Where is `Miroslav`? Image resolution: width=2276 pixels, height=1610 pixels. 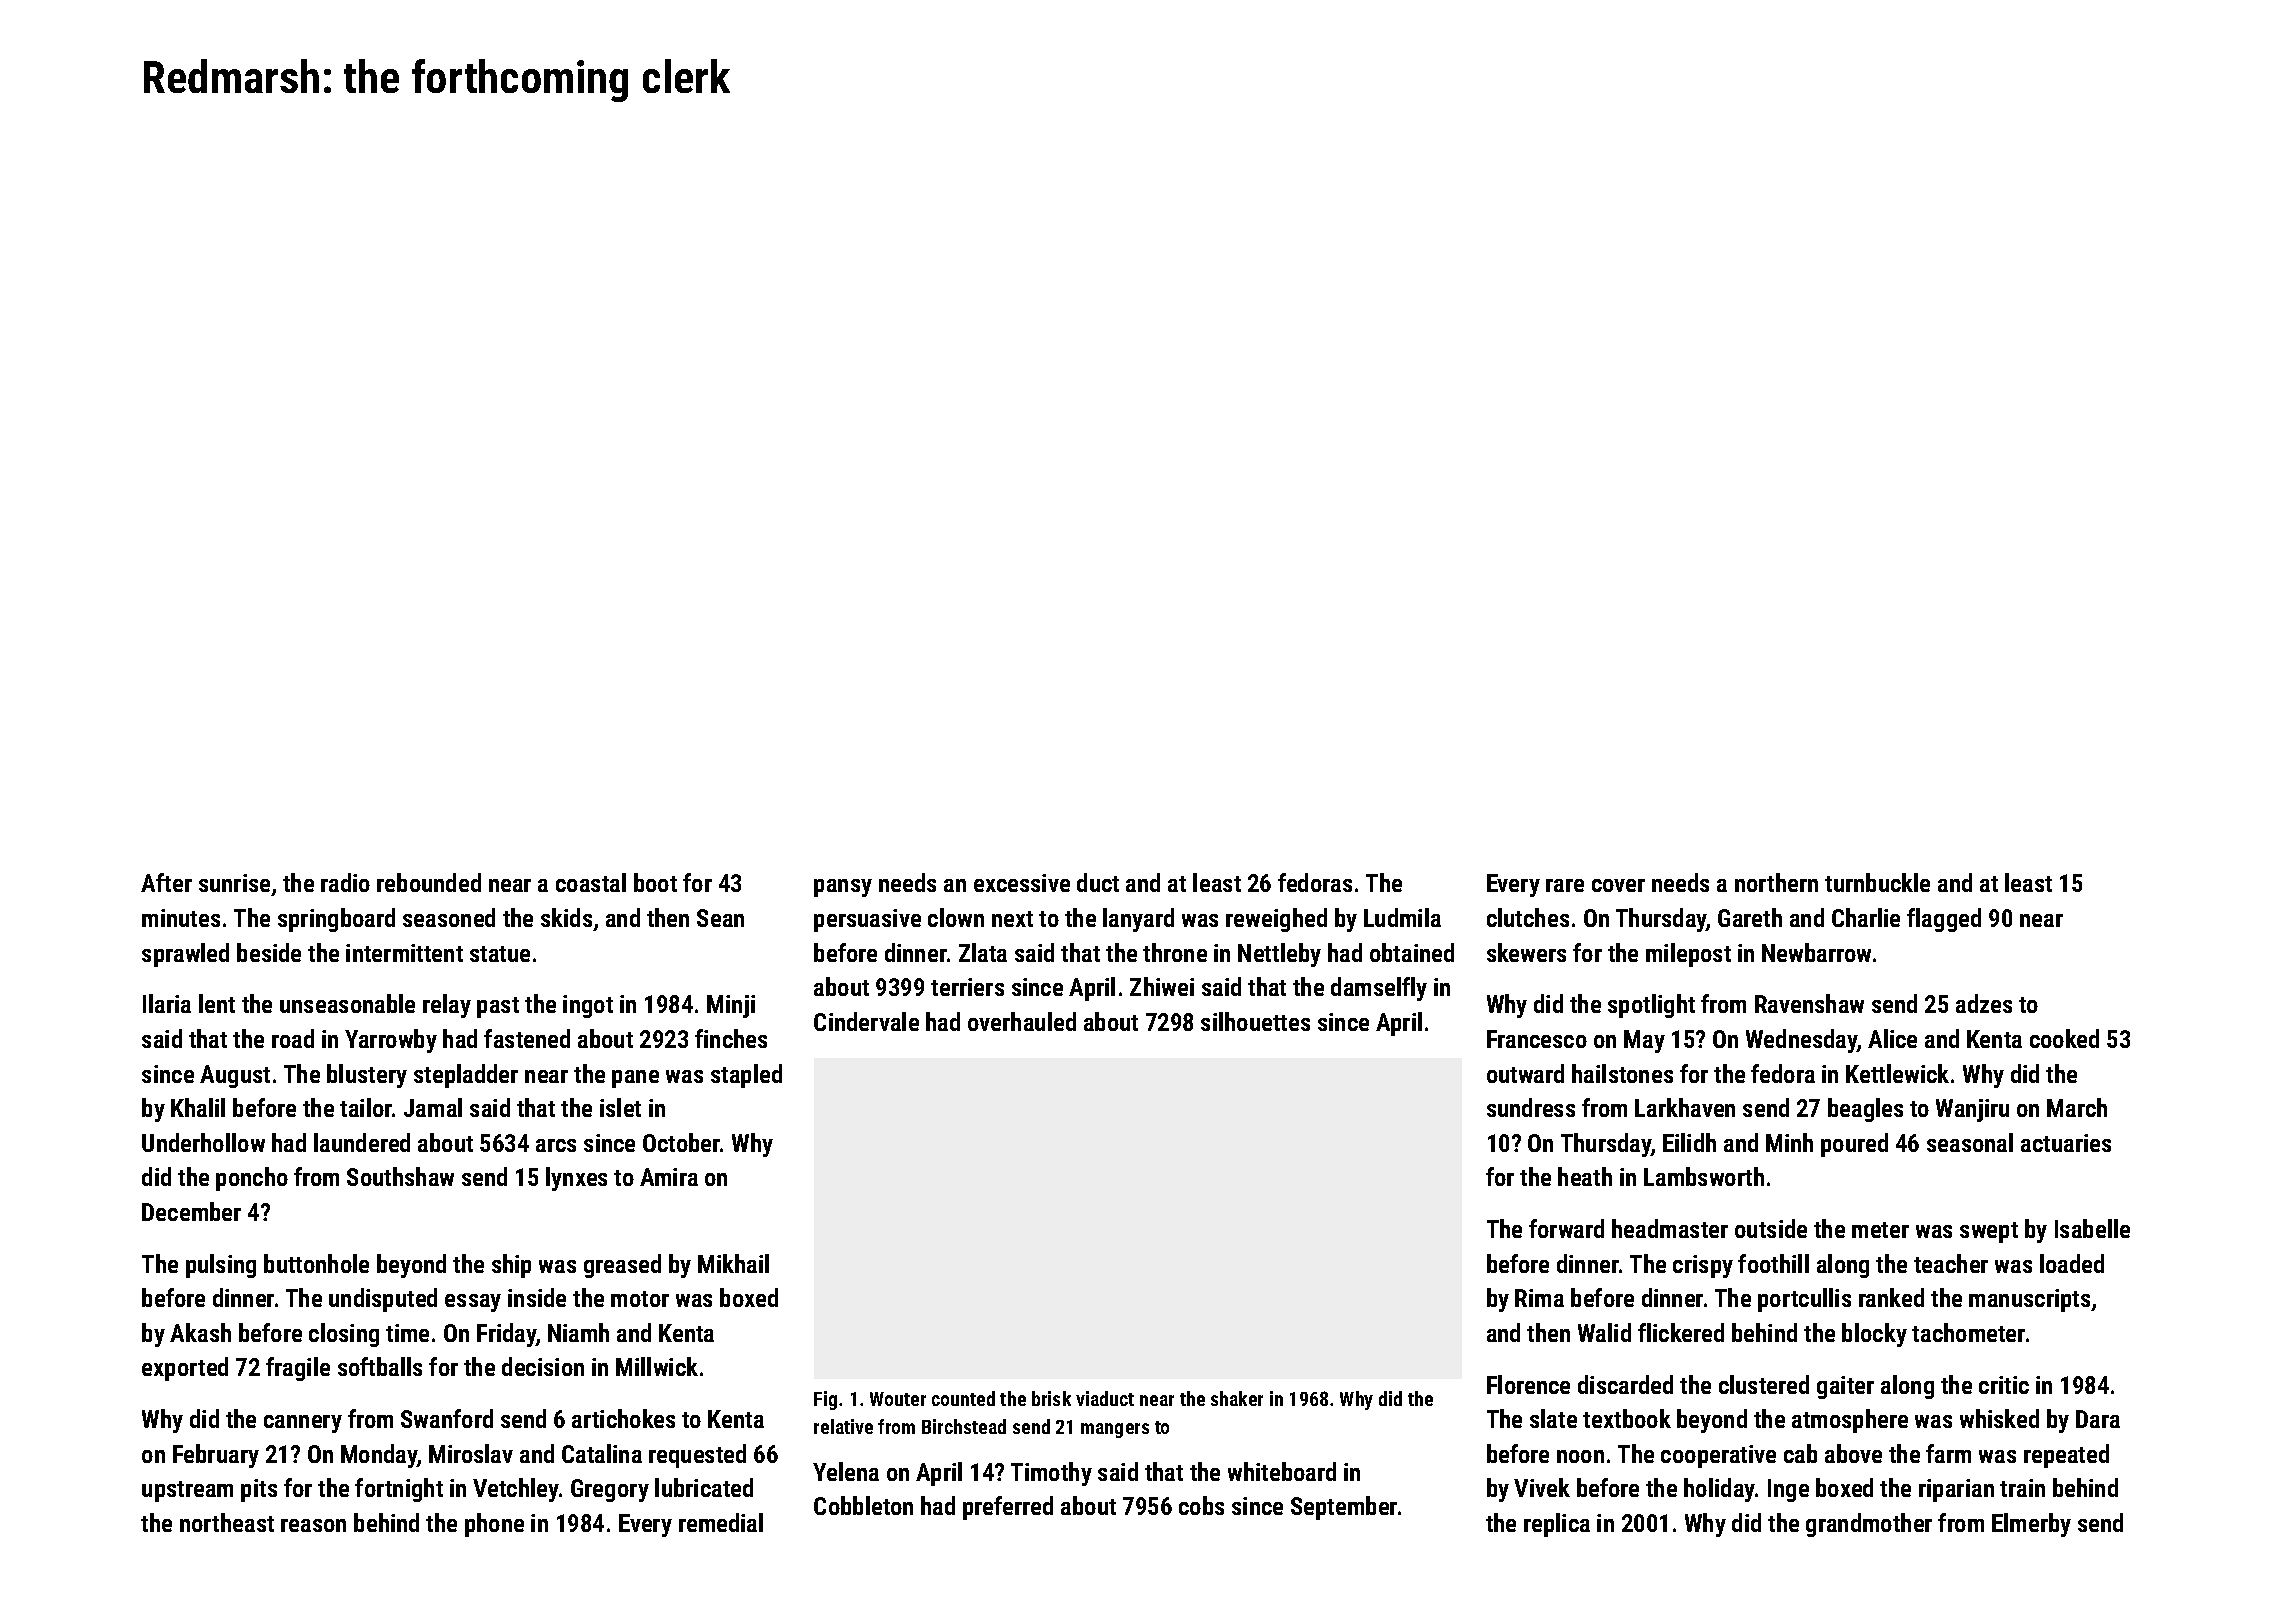 Miroslav is located at coordinates (471, 1453).
